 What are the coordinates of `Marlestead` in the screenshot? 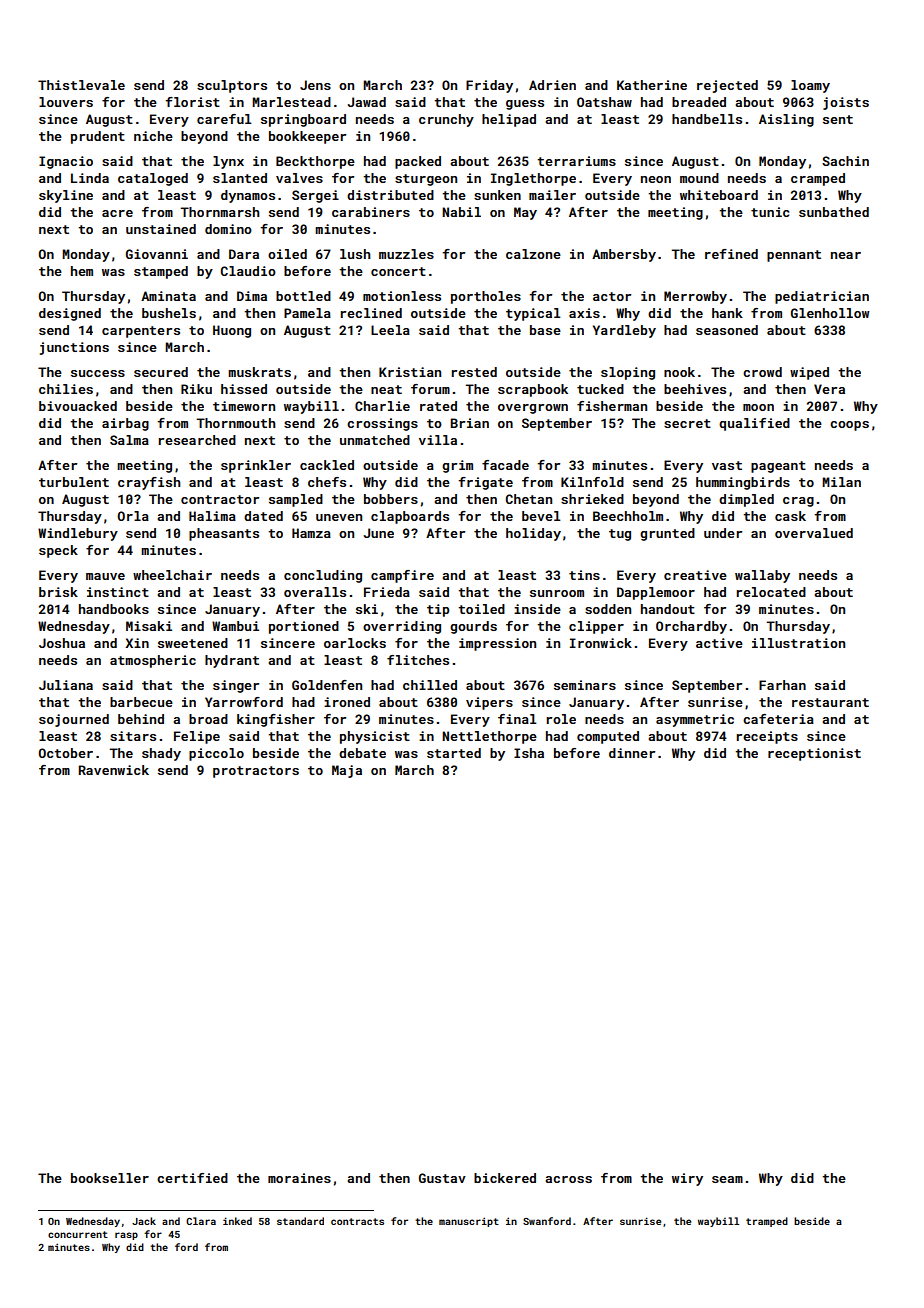 It's located at (291, 102).
